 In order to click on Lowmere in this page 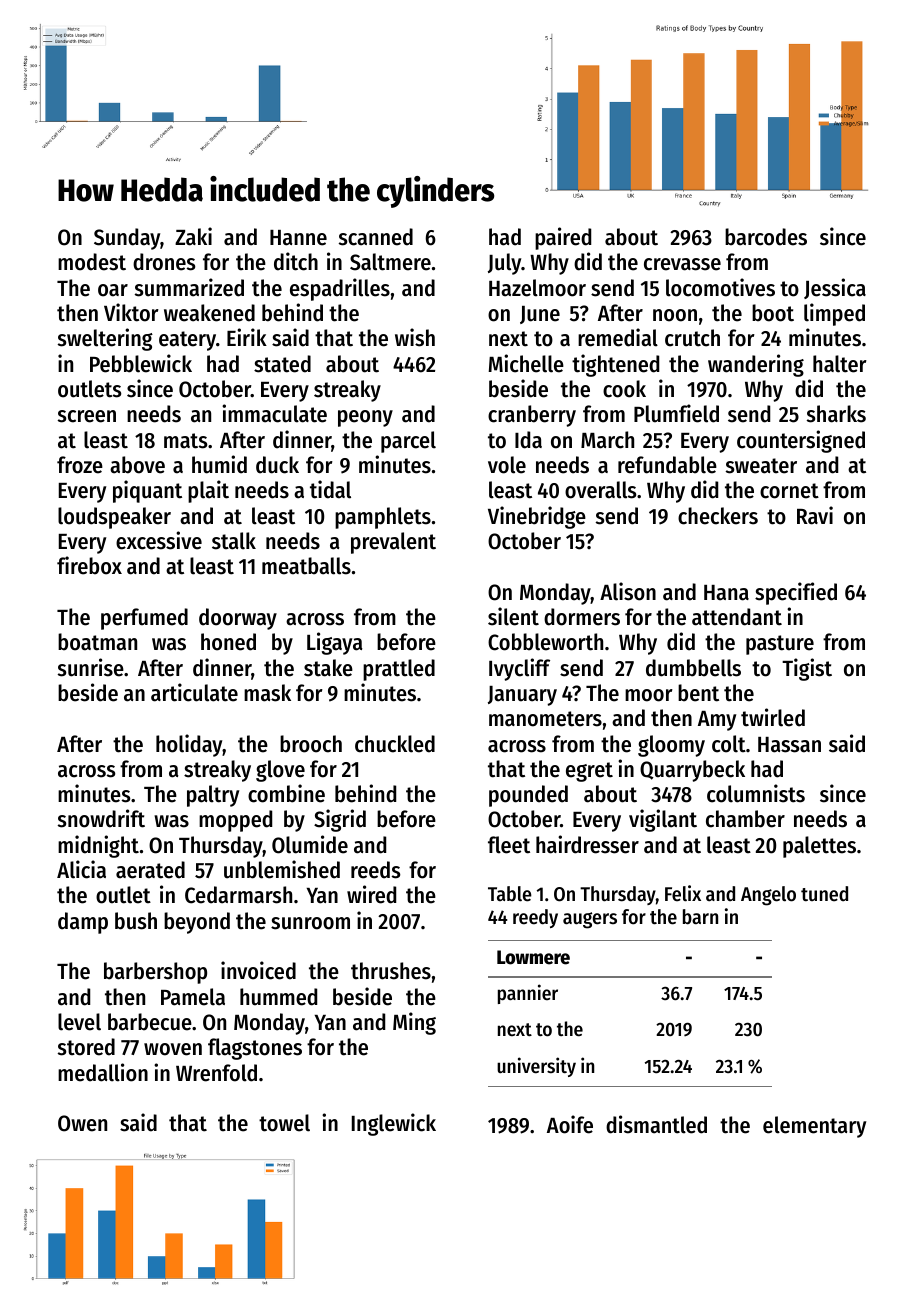, I will do `click(533, 957)`.
